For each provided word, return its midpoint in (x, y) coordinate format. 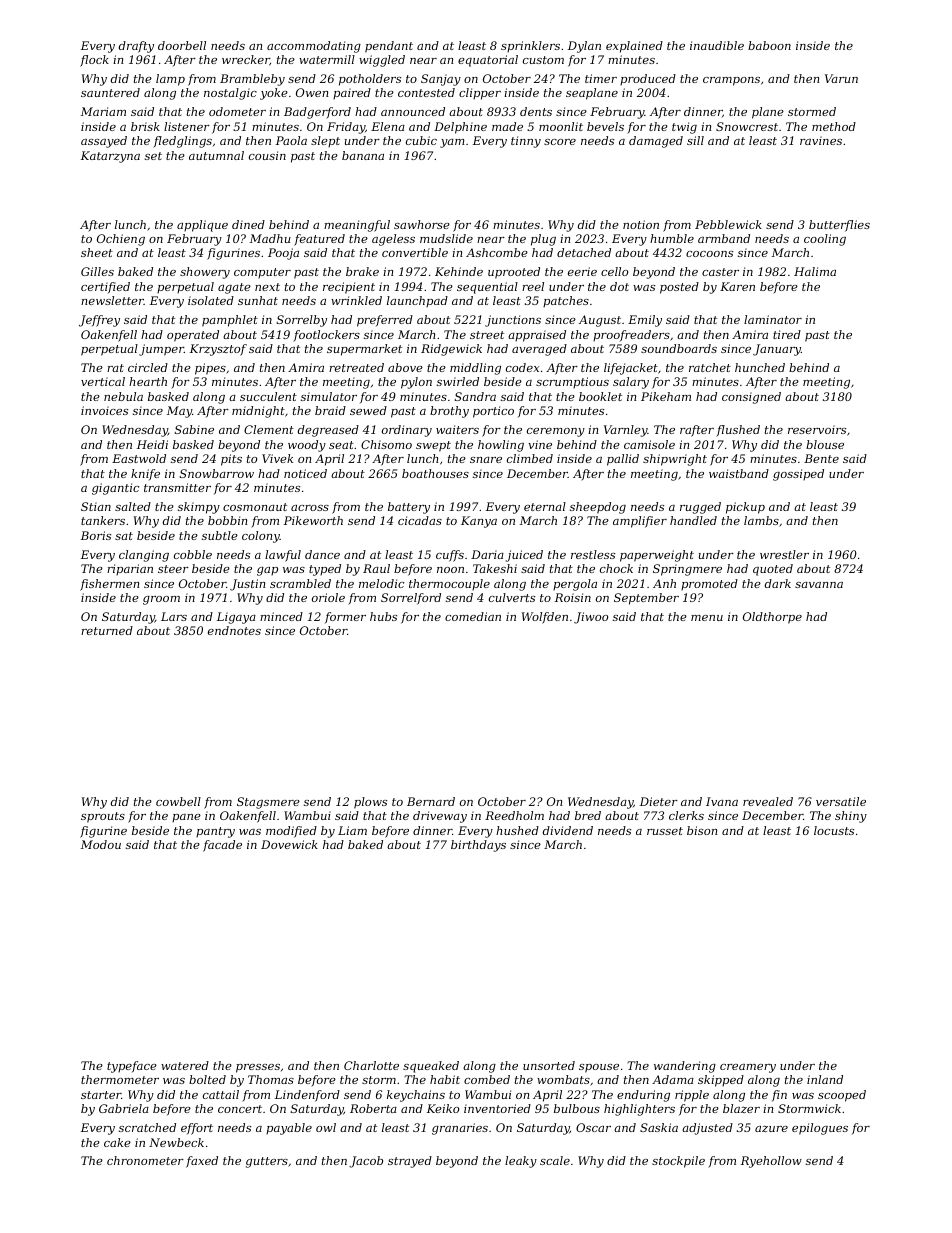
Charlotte (371, 1065)
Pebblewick (728, 224)
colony (261, 537)
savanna (819, 585)
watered (185, 1065)
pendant (389, 47)
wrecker (246, 60)
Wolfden (545, 618)
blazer (741, 1108)
